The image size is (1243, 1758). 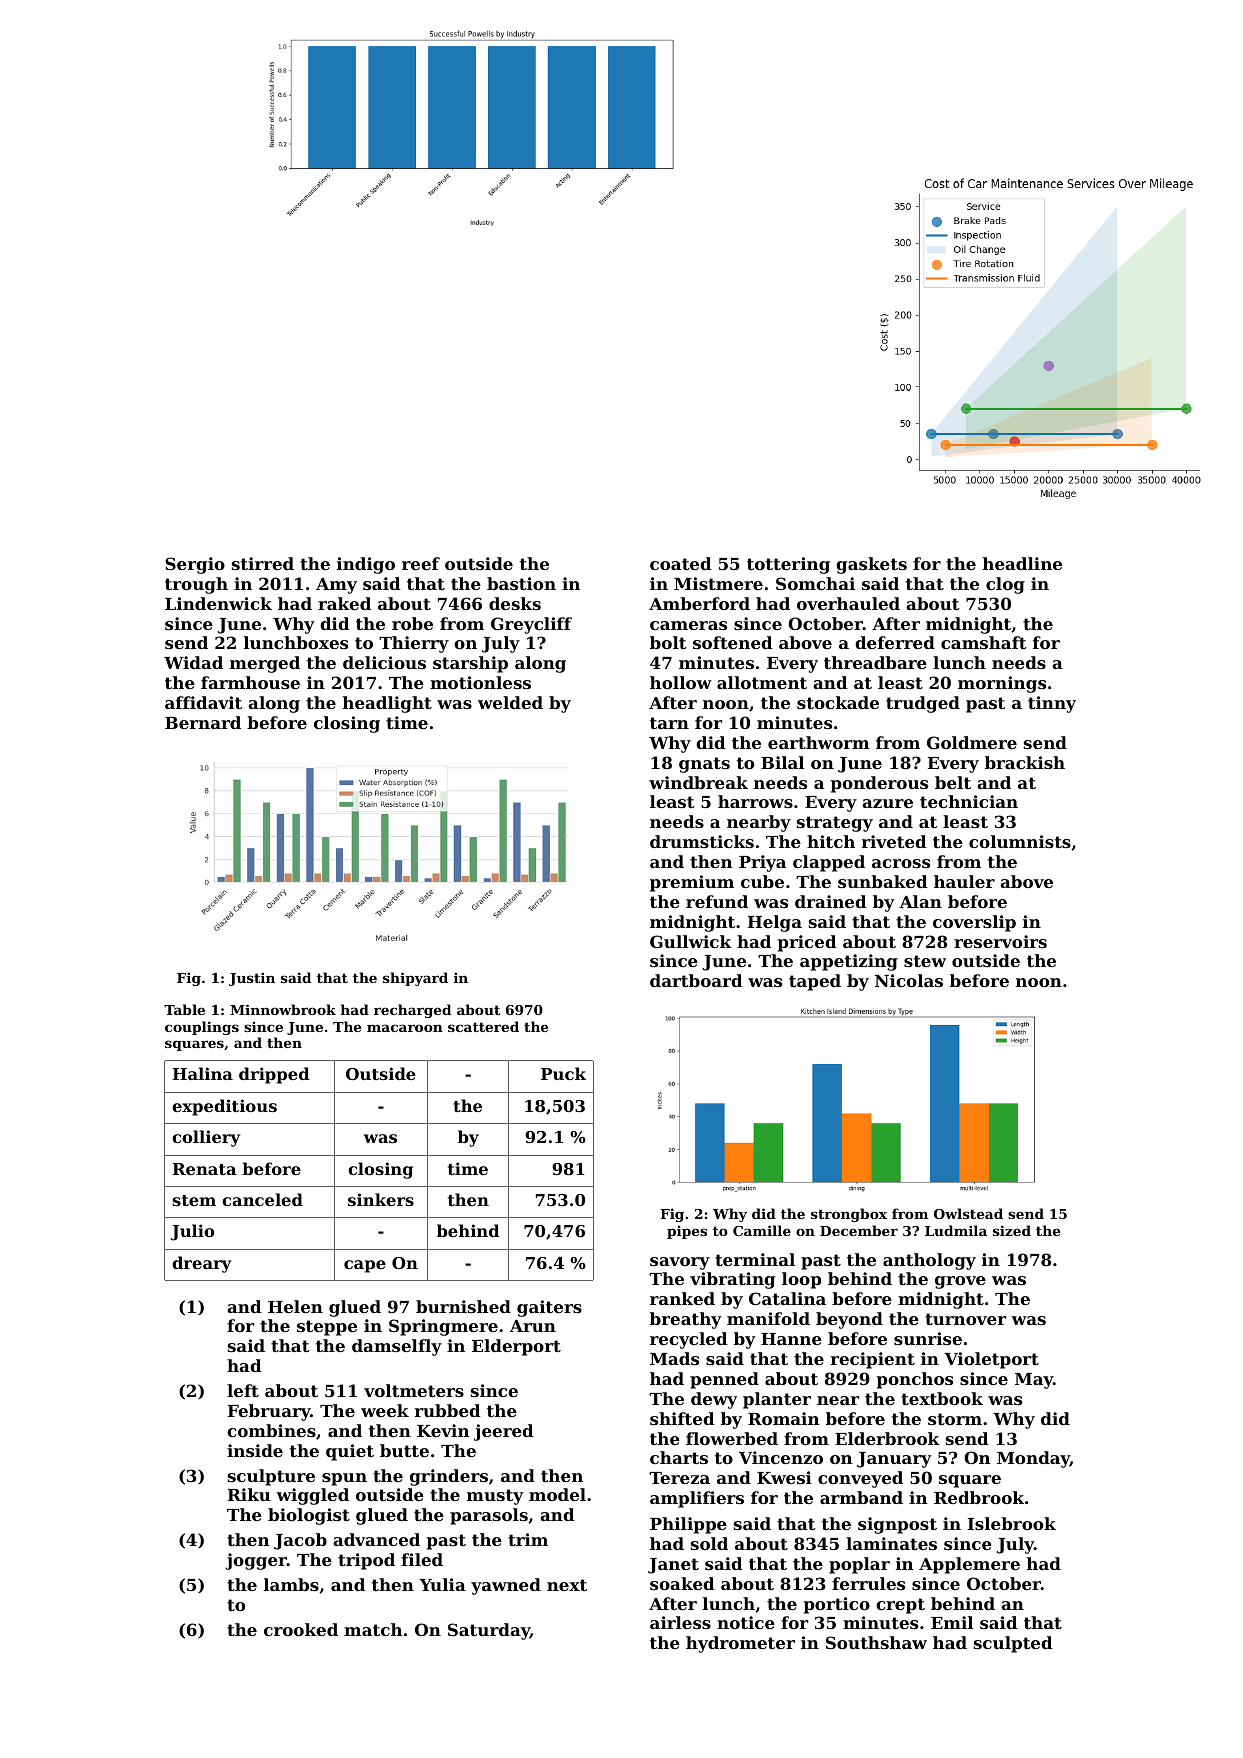 What do you see at coordinates (698, 782) in the image?
I see `windbreak` at bounding box center [698, 782].
